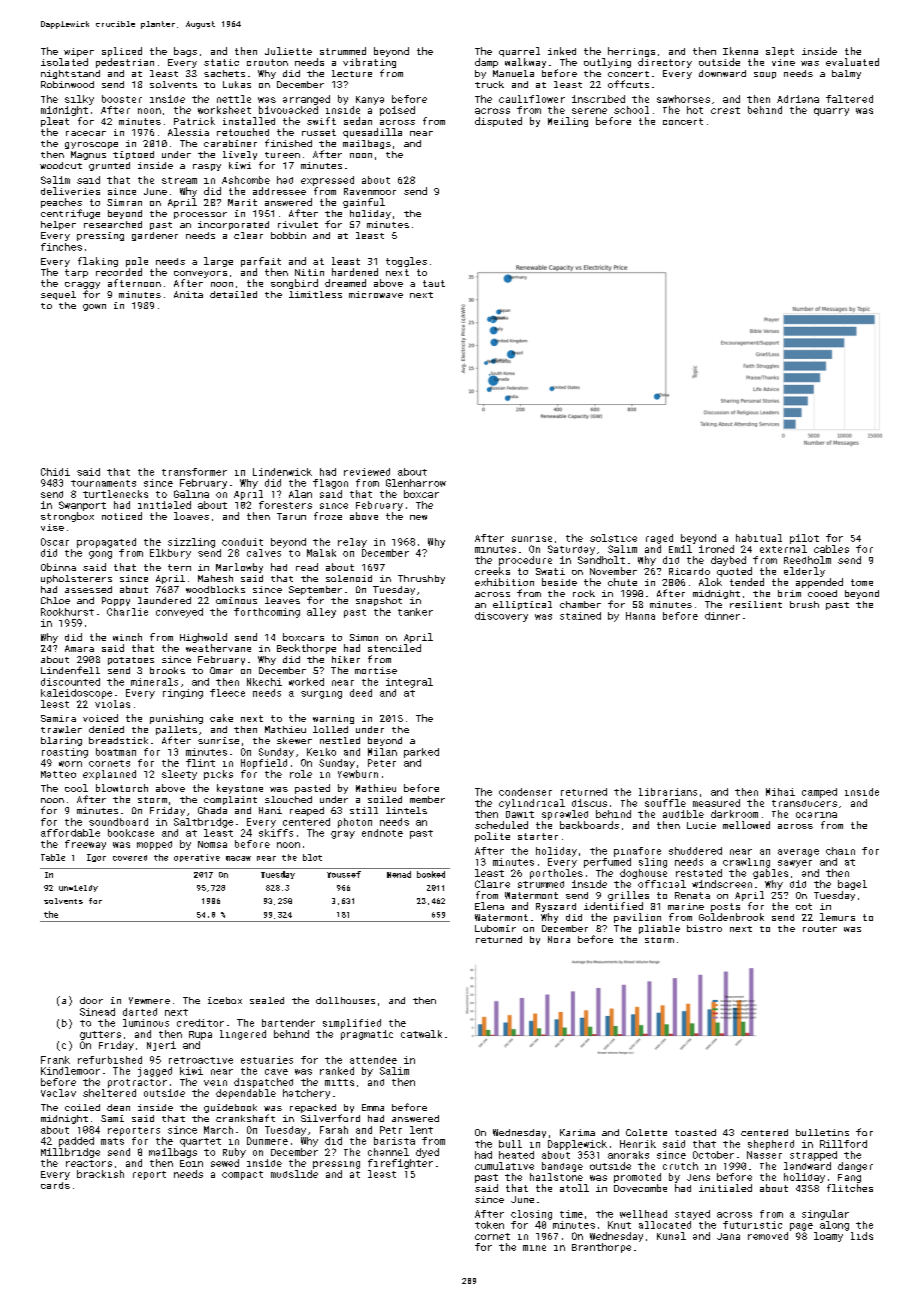 This screenshot has width=924, height=1308. I want to click on discovery, so click(501, 617).
